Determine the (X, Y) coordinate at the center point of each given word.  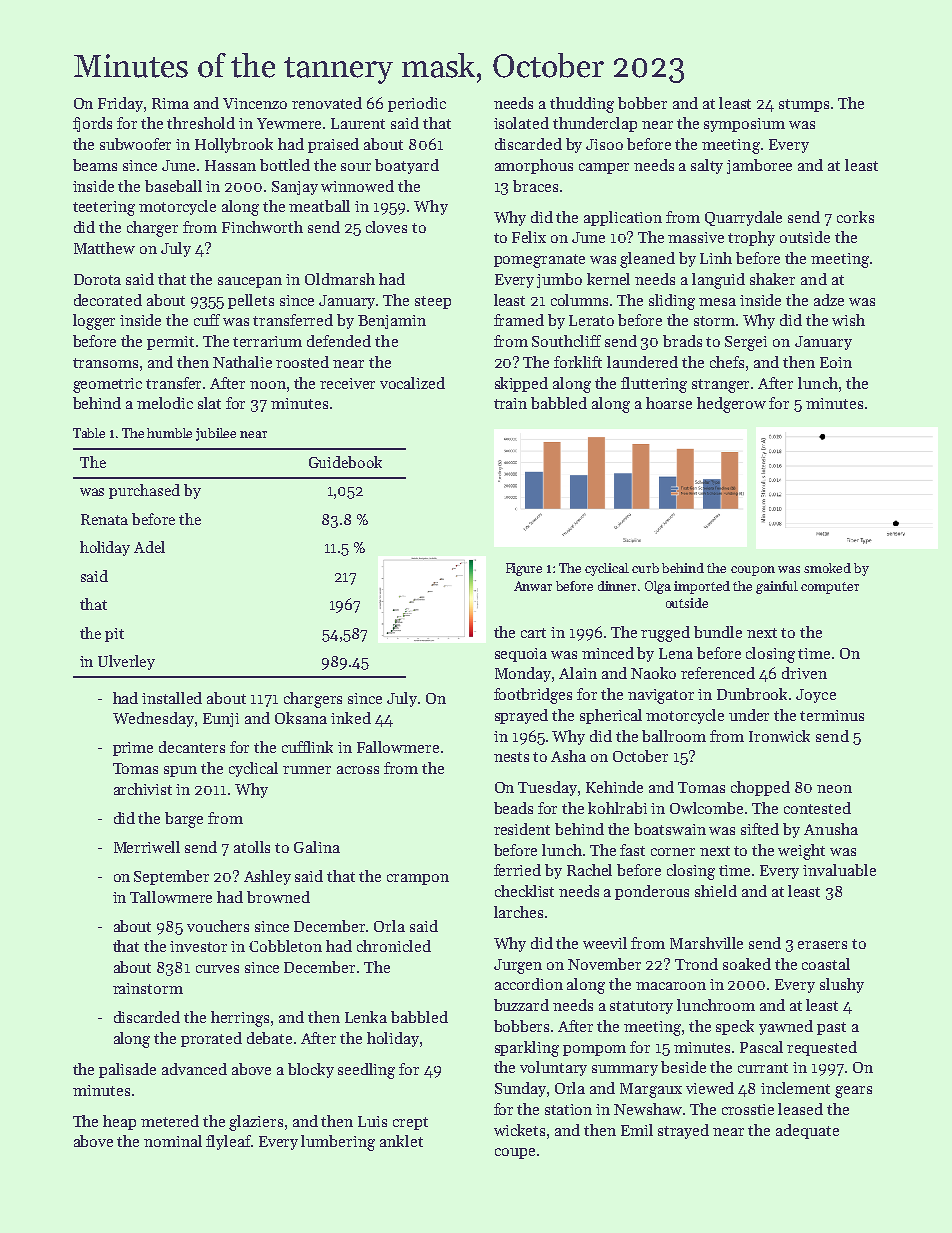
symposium (744, 125)
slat (209, 403)
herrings (240, 1019)
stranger (720, 386)
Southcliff (566, 341)
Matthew (104, 248)
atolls (252, 847)
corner (673, 852)
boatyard (407, 166)
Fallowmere (398, 747)
